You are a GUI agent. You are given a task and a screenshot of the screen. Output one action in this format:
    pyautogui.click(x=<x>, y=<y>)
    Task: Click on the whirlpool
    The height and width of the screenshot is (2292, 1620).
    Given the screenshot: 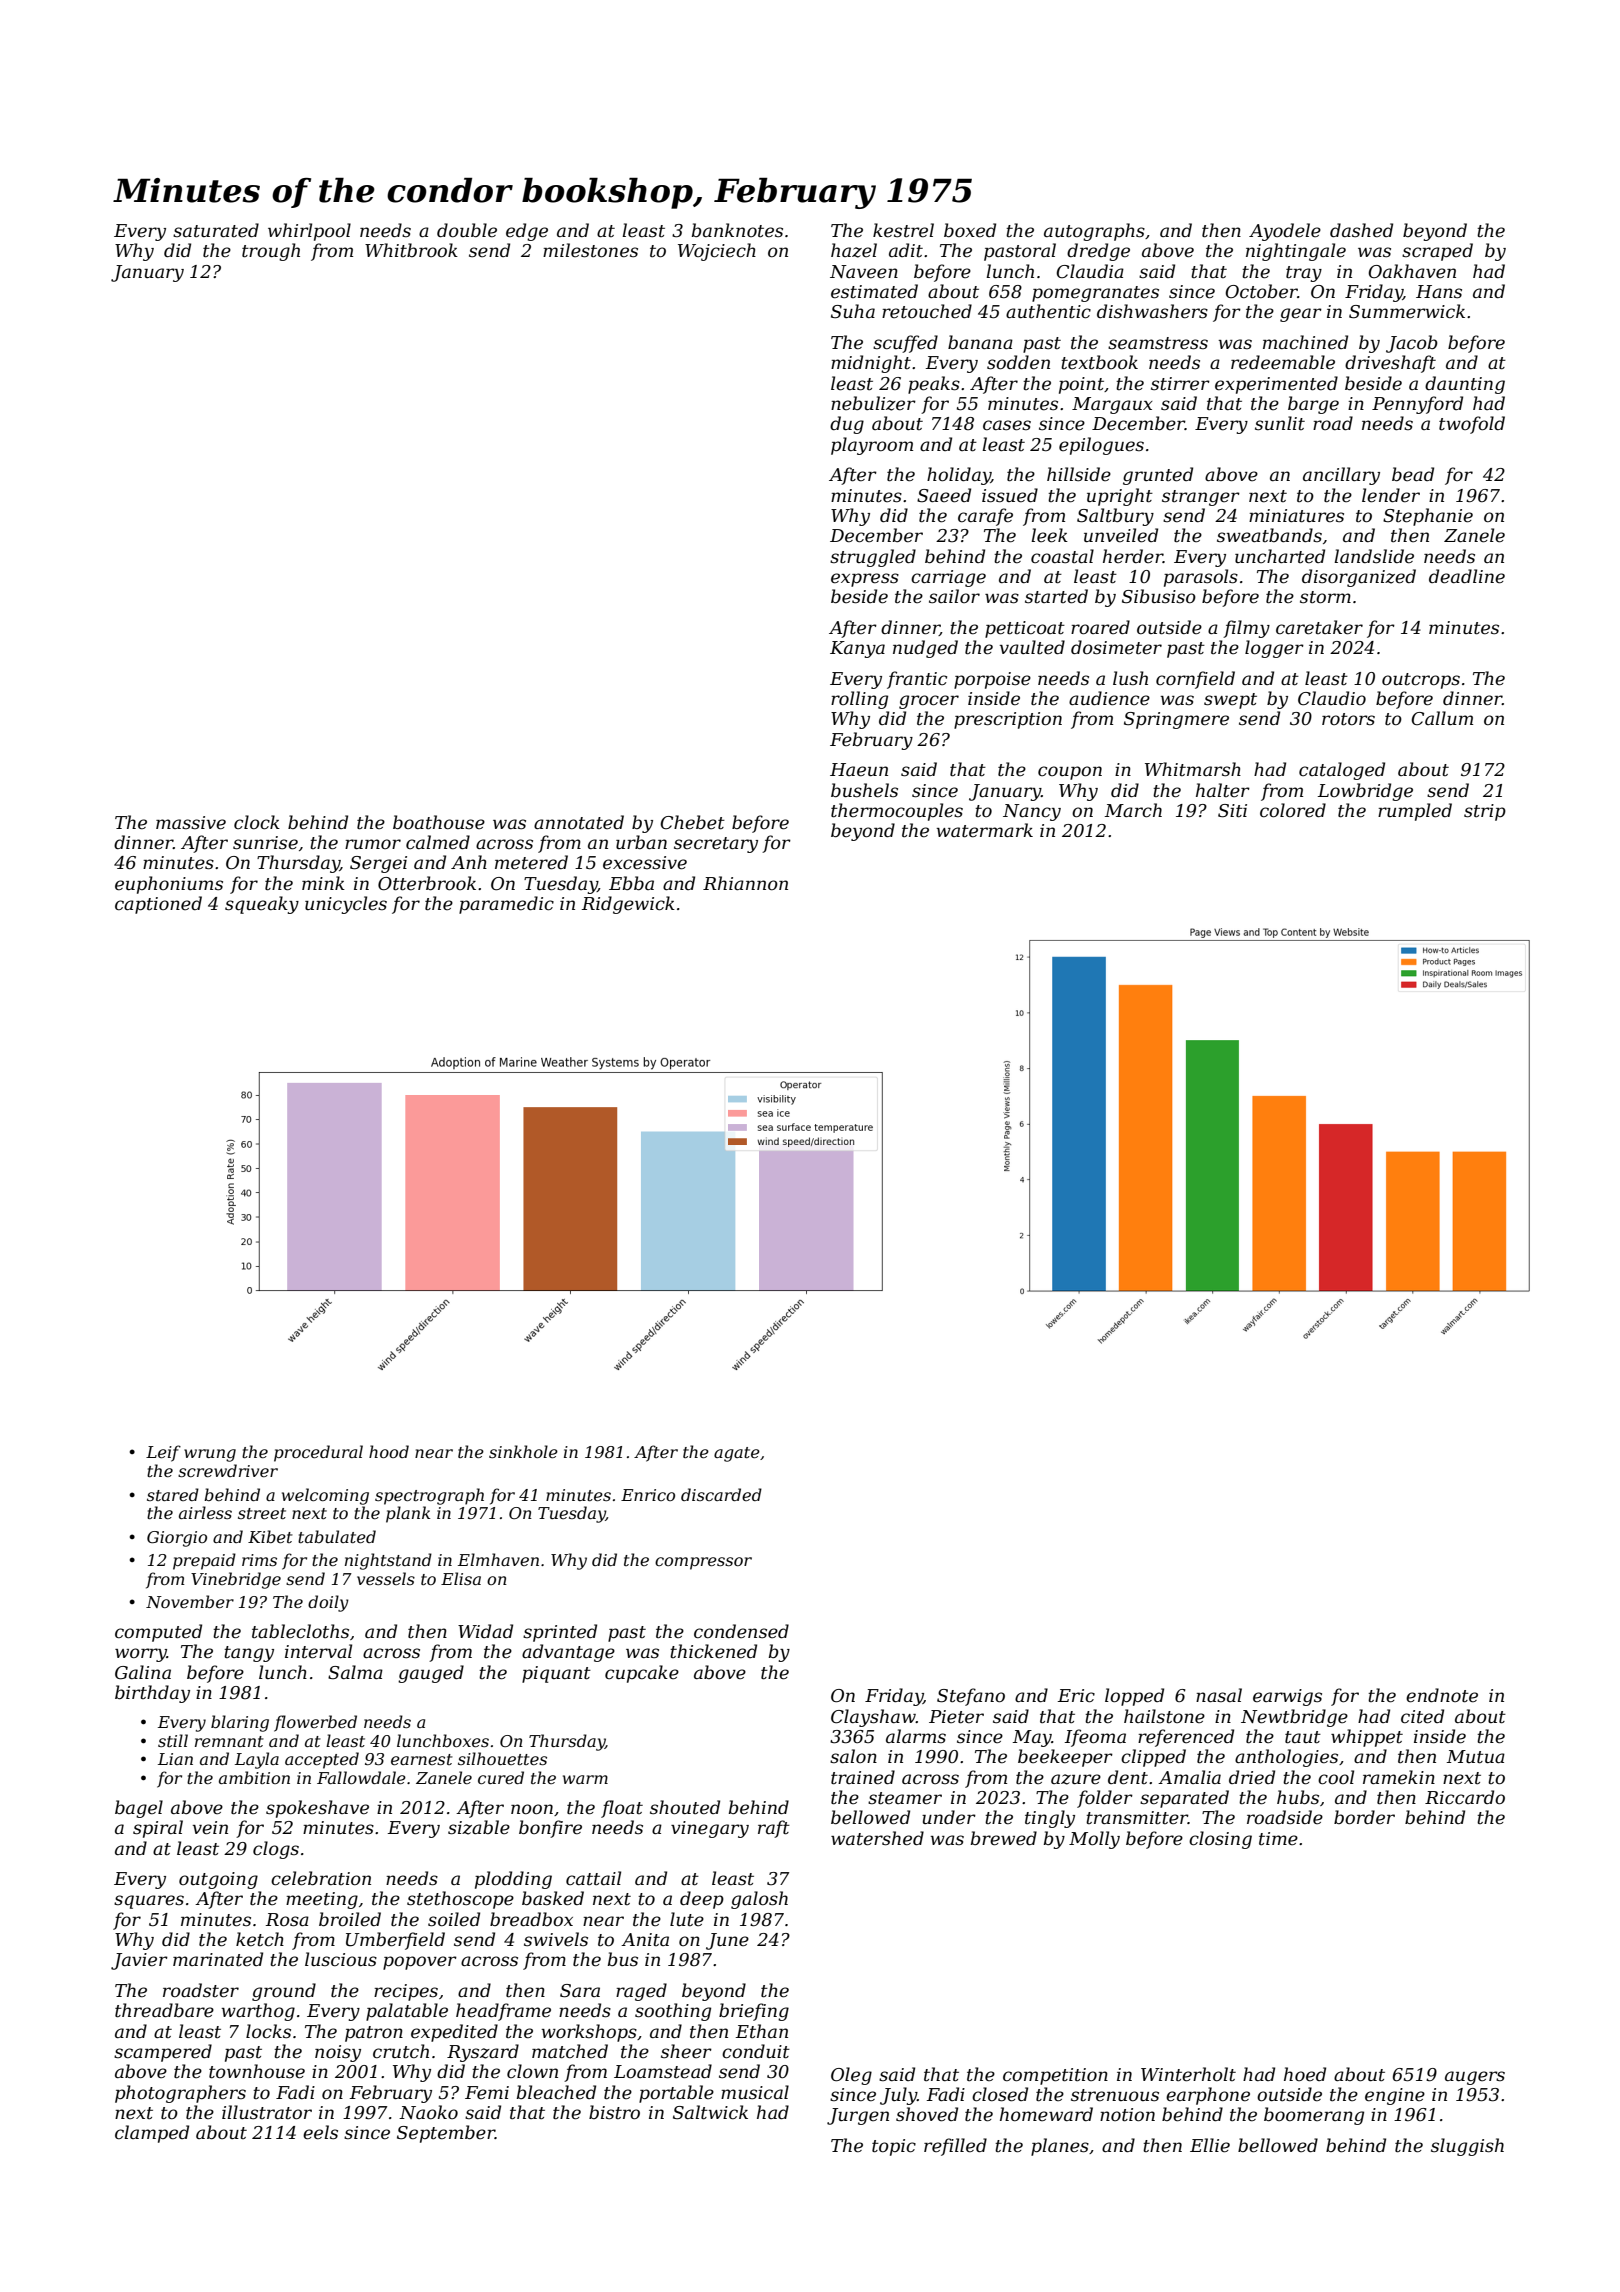 What is the action you would take?
    pyautogui.click(x=309, y=232)
